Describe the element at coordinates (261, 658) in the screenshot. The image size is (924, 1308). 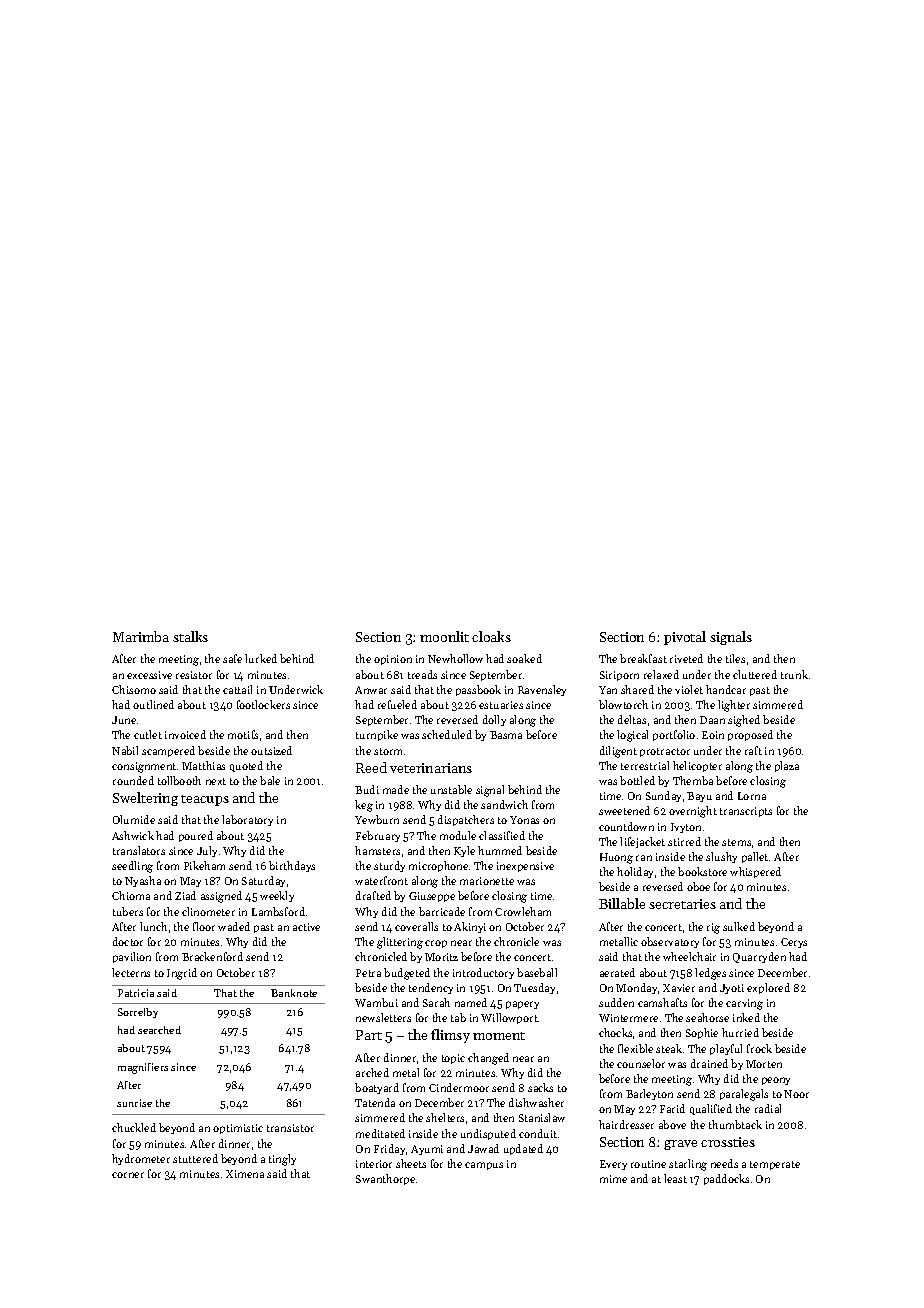
I see `lurked` at that location.
